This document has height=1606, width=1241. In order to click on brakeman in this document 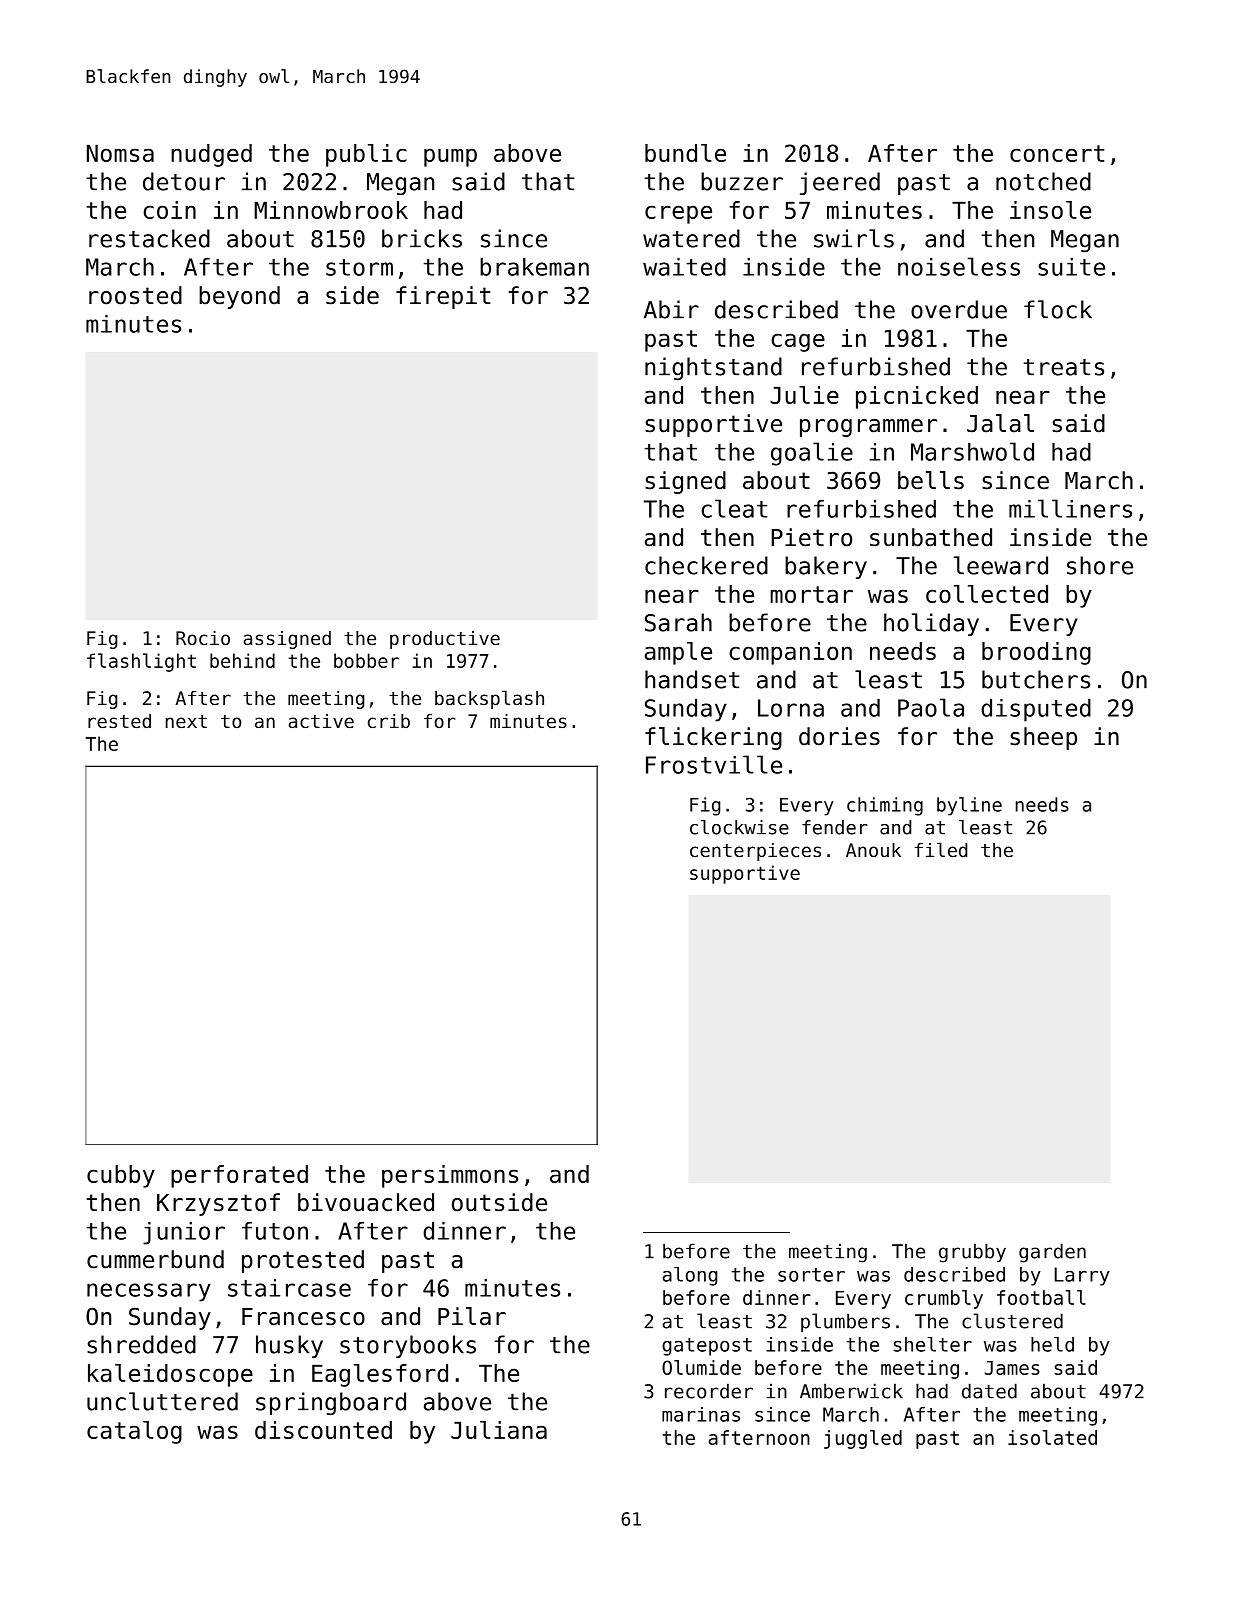, I will do `click(534, 267)`.
